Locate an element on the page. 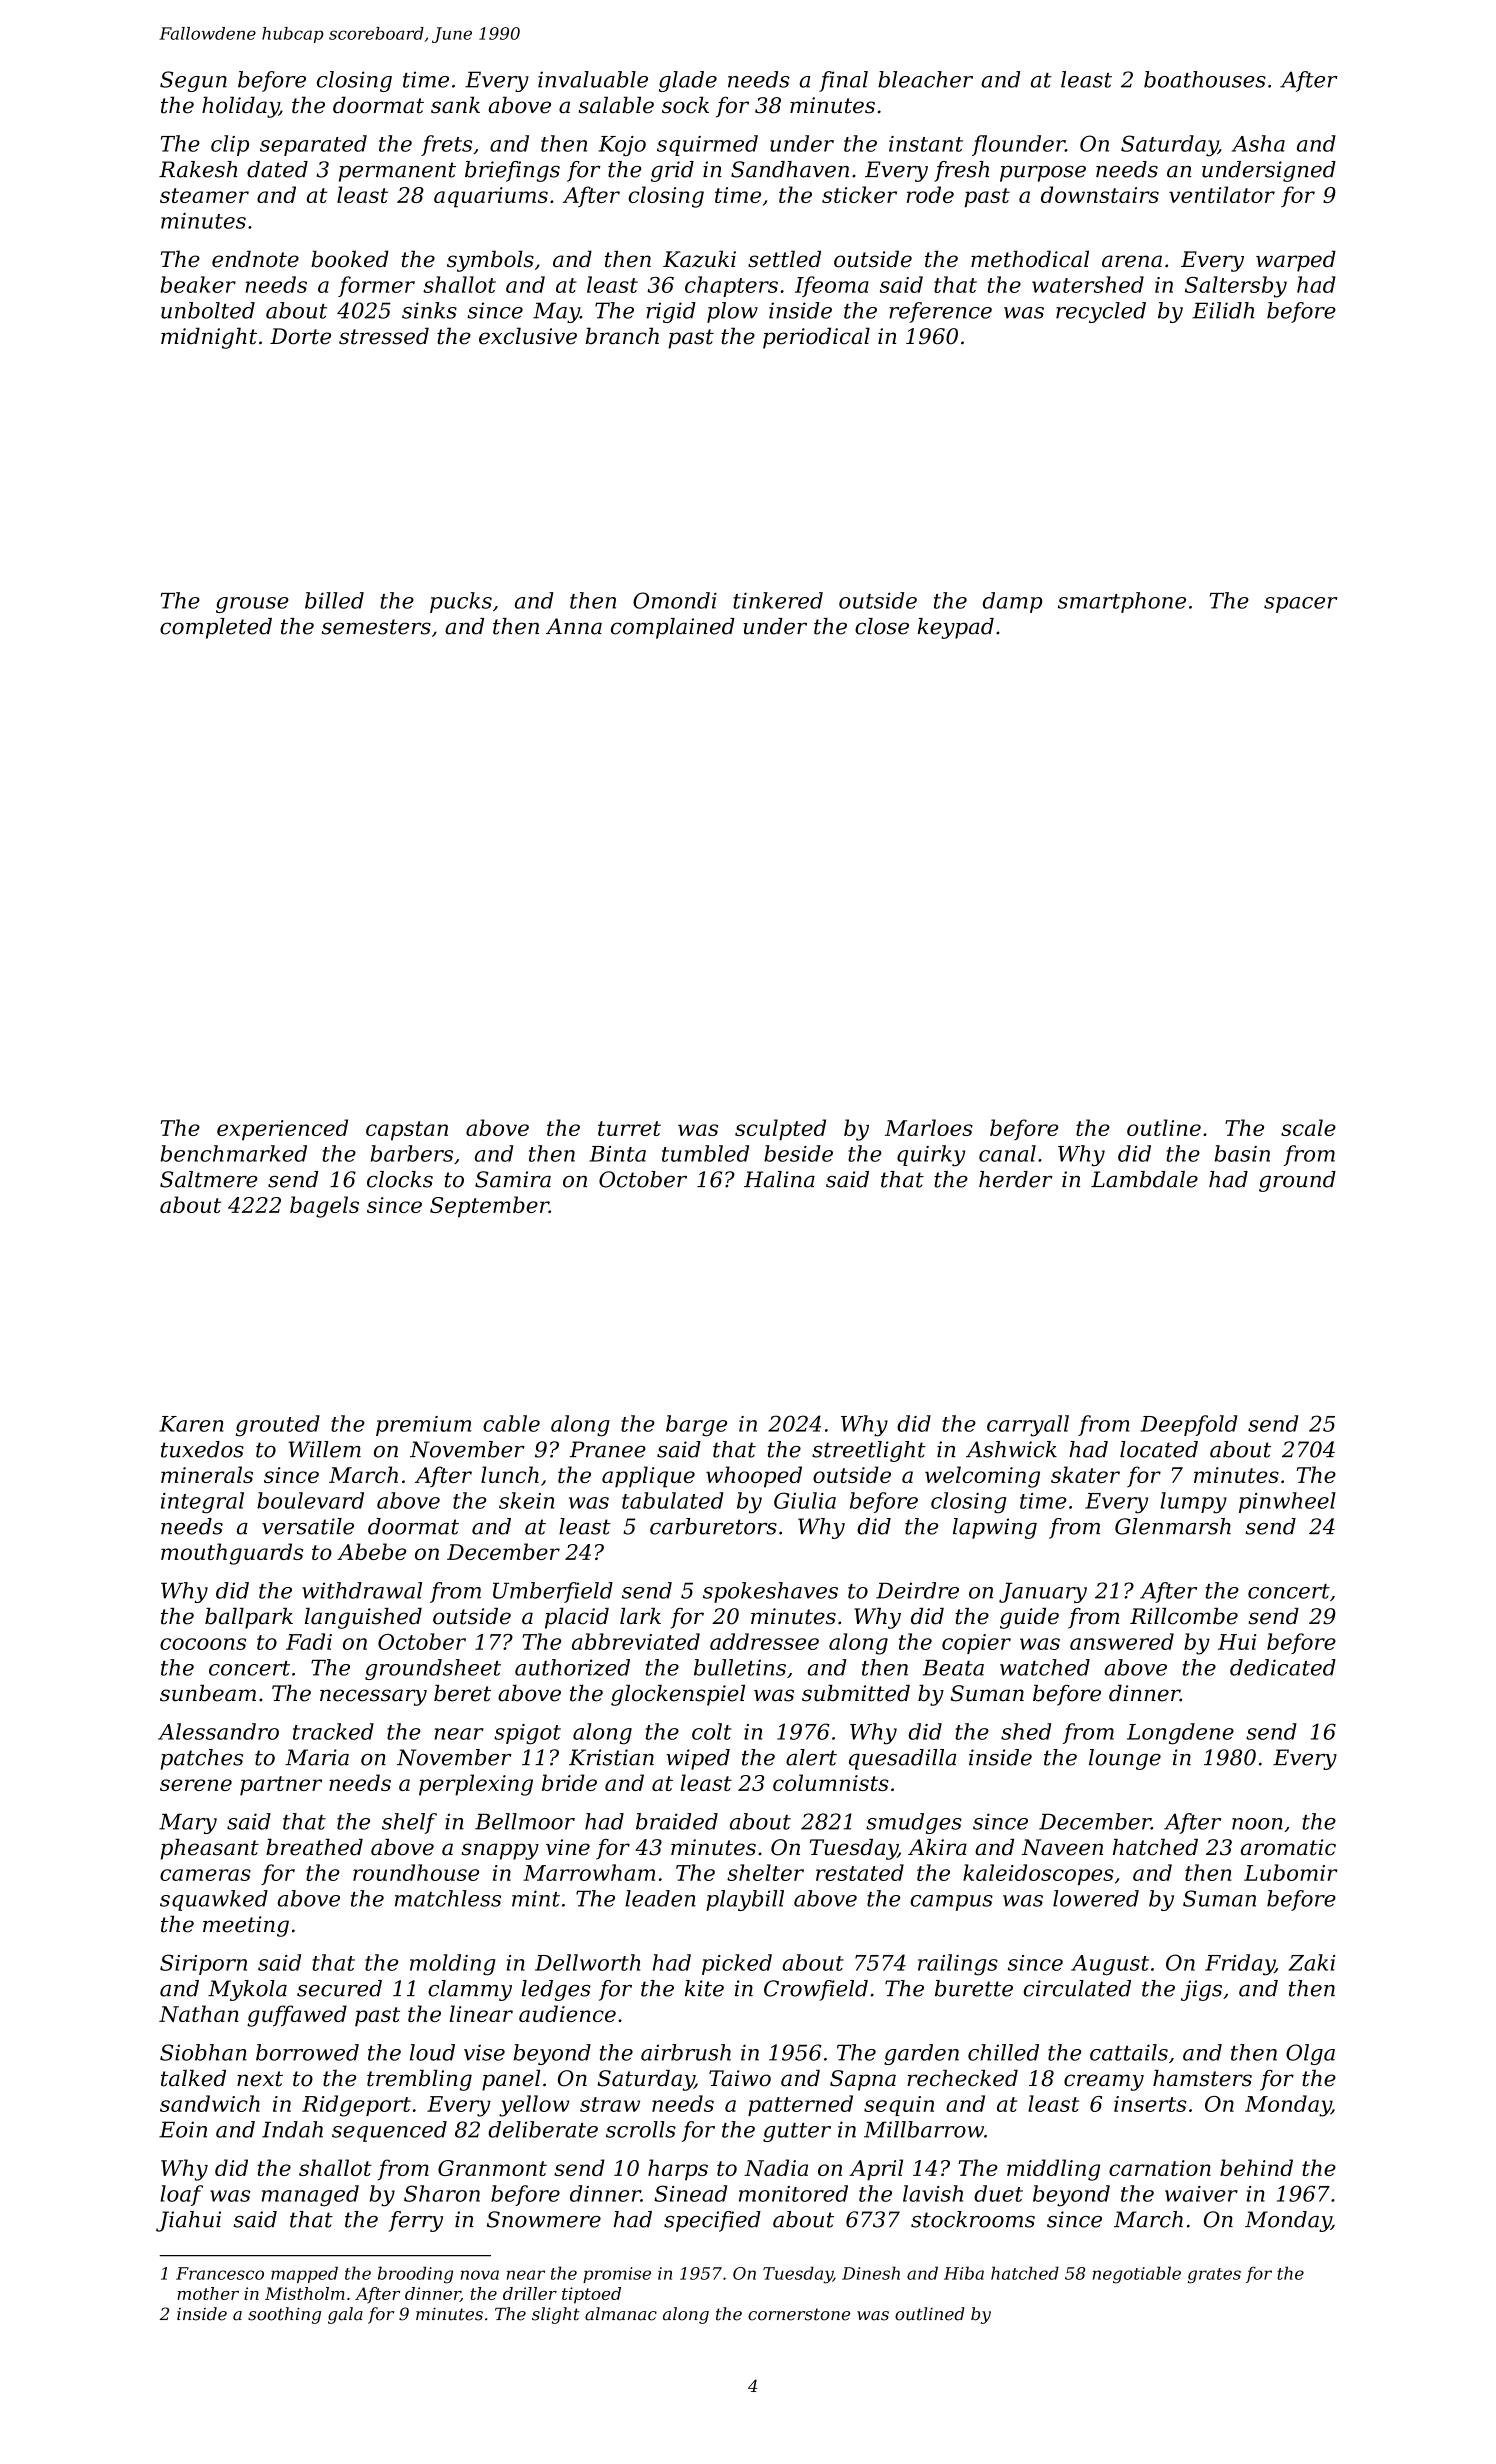 The width and height of the page is (1496, 2464). basin is located at coordinates (1242, 1153).
